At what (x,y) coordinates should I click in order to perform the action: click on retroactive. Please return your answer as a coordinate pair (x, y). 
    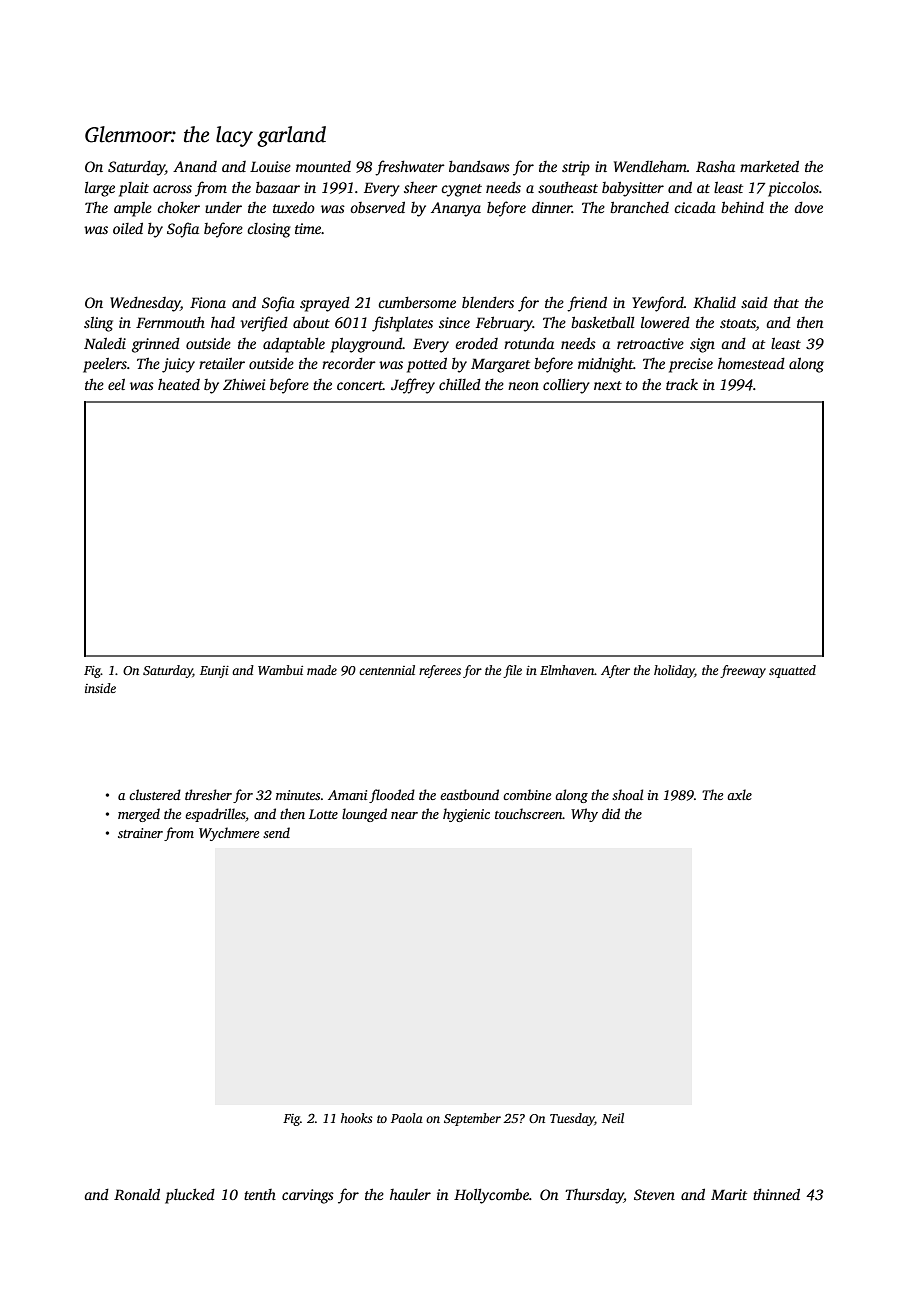
    Looking at the image, I should click on (650, 343).
